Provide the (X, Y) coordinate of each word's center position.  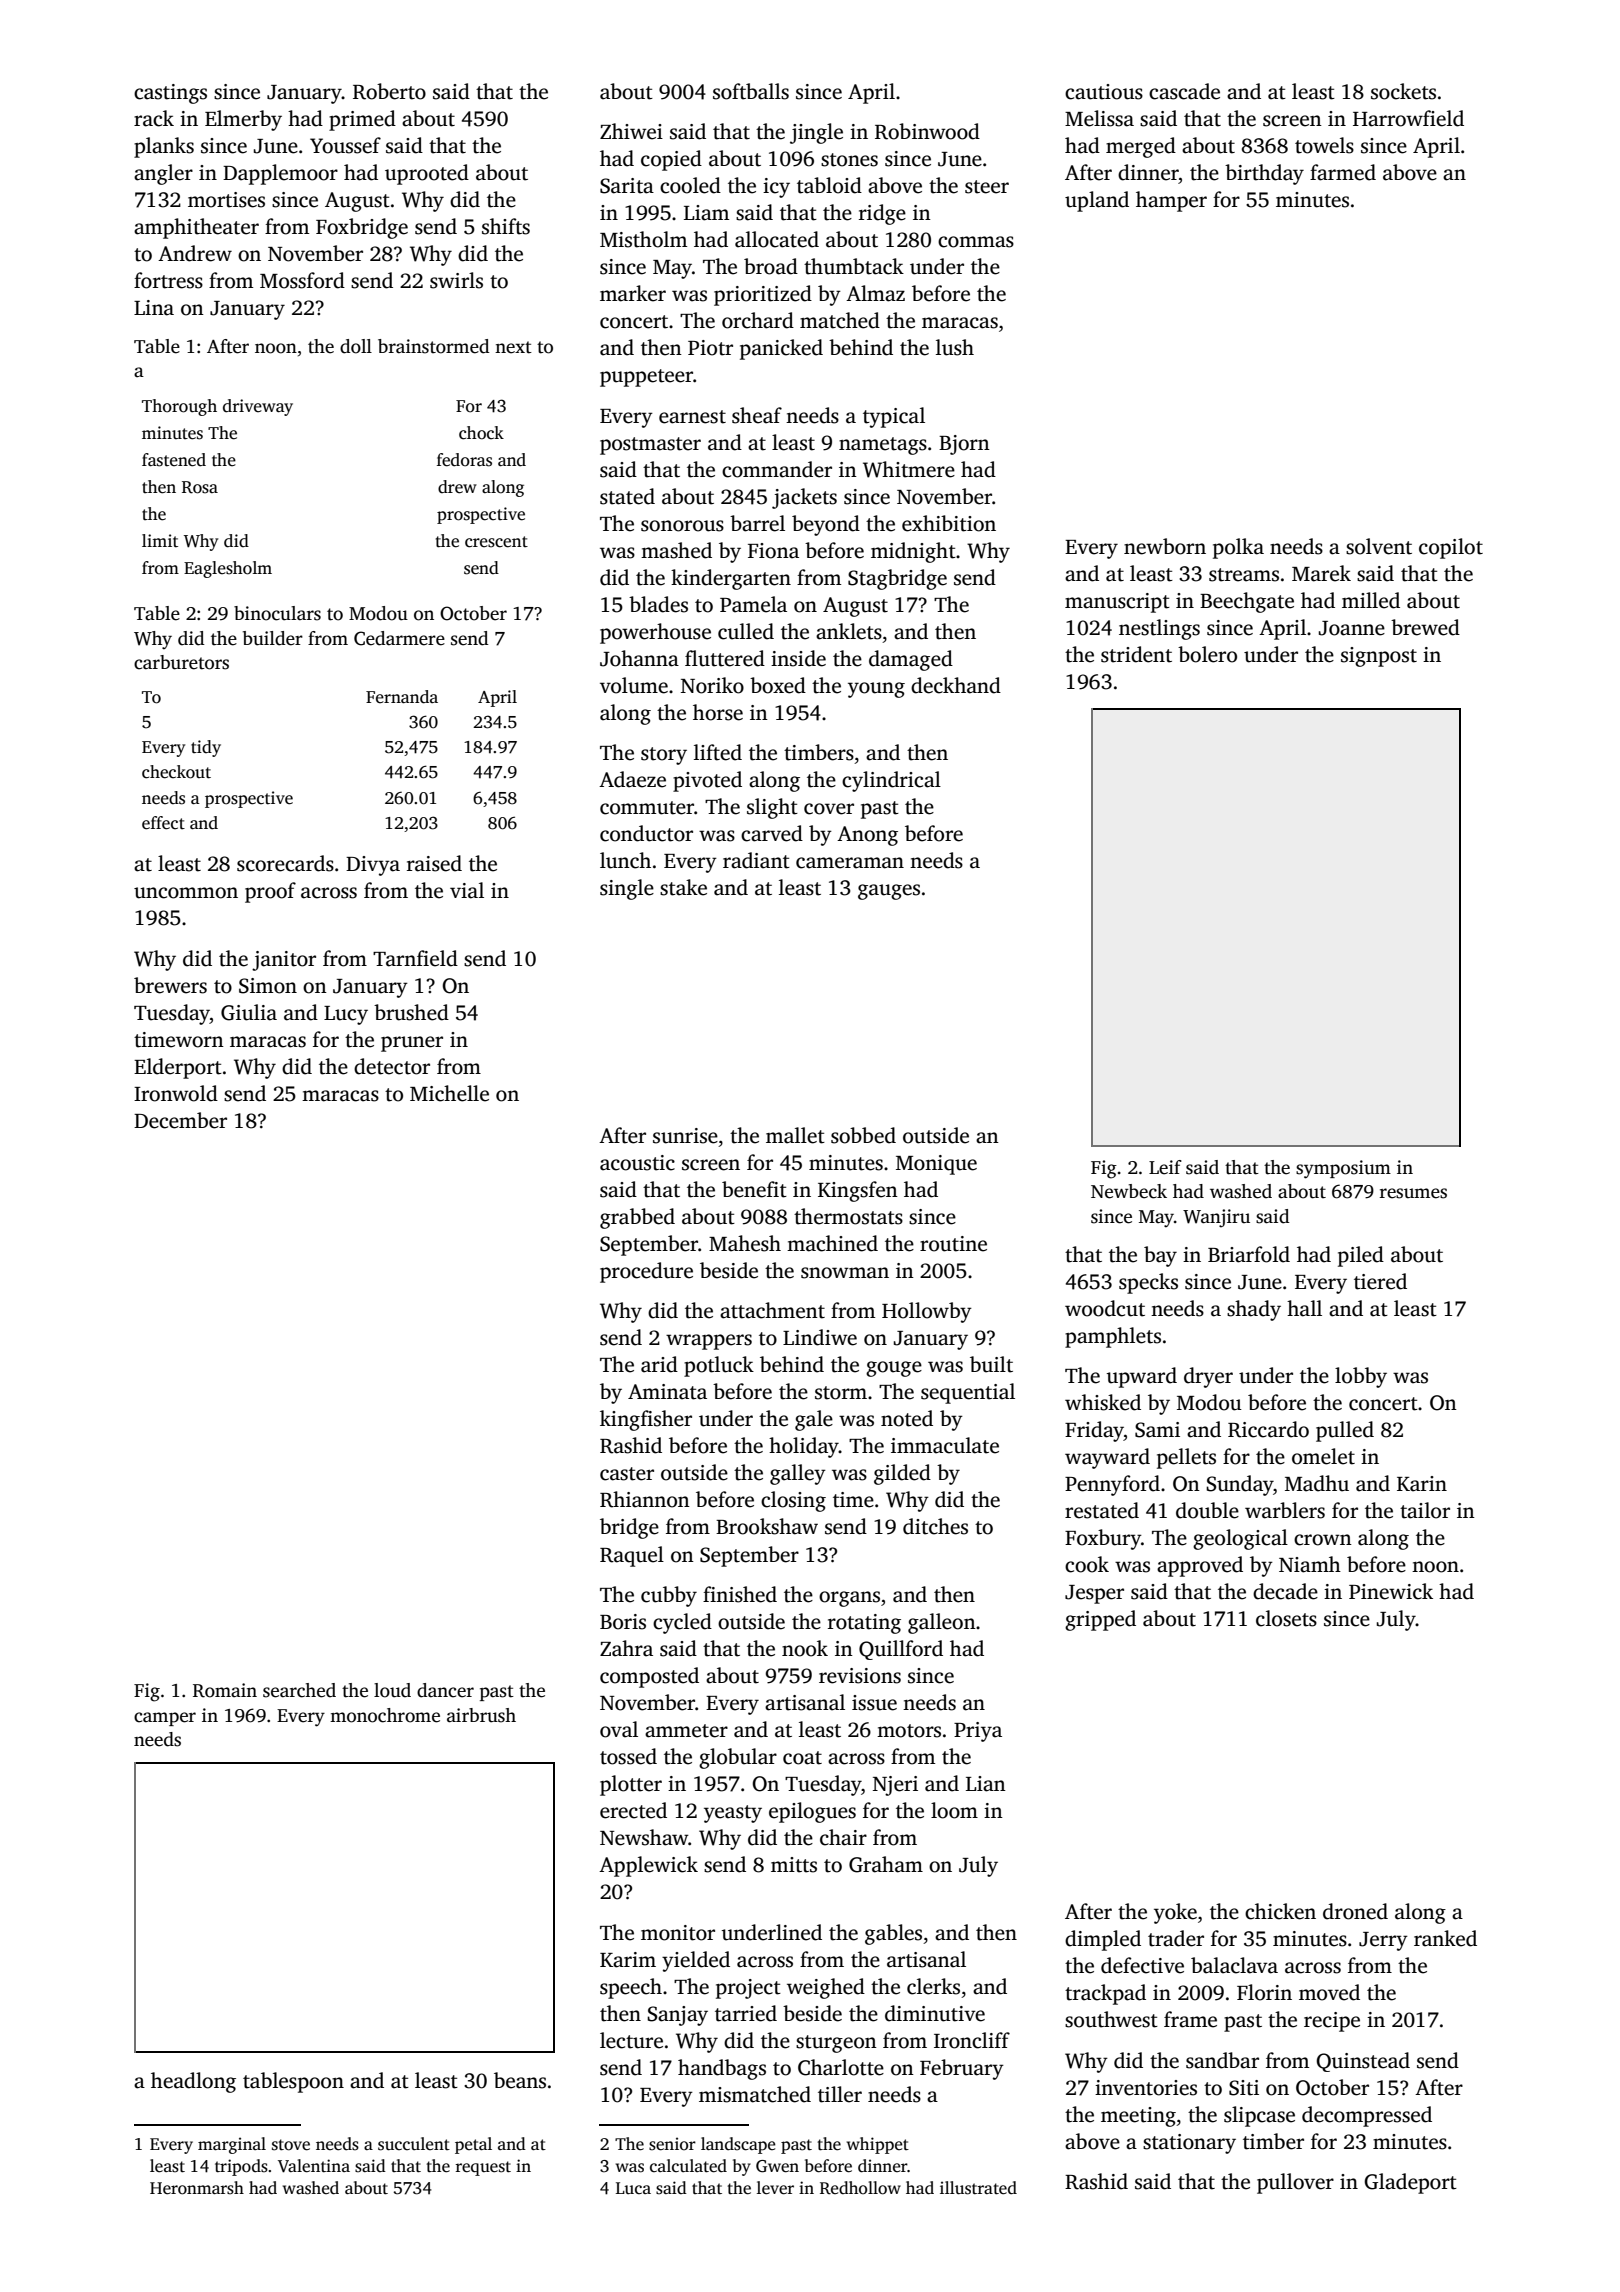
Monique (936, 1165)
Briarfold (1249, 1254)
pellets (1186, 1458)
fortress (168, 280)
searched (299, 1690)
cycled (682, 1623)
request (483, 2168)
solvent (1379, 546)
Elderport (178, 1068)
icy (776, 188)
